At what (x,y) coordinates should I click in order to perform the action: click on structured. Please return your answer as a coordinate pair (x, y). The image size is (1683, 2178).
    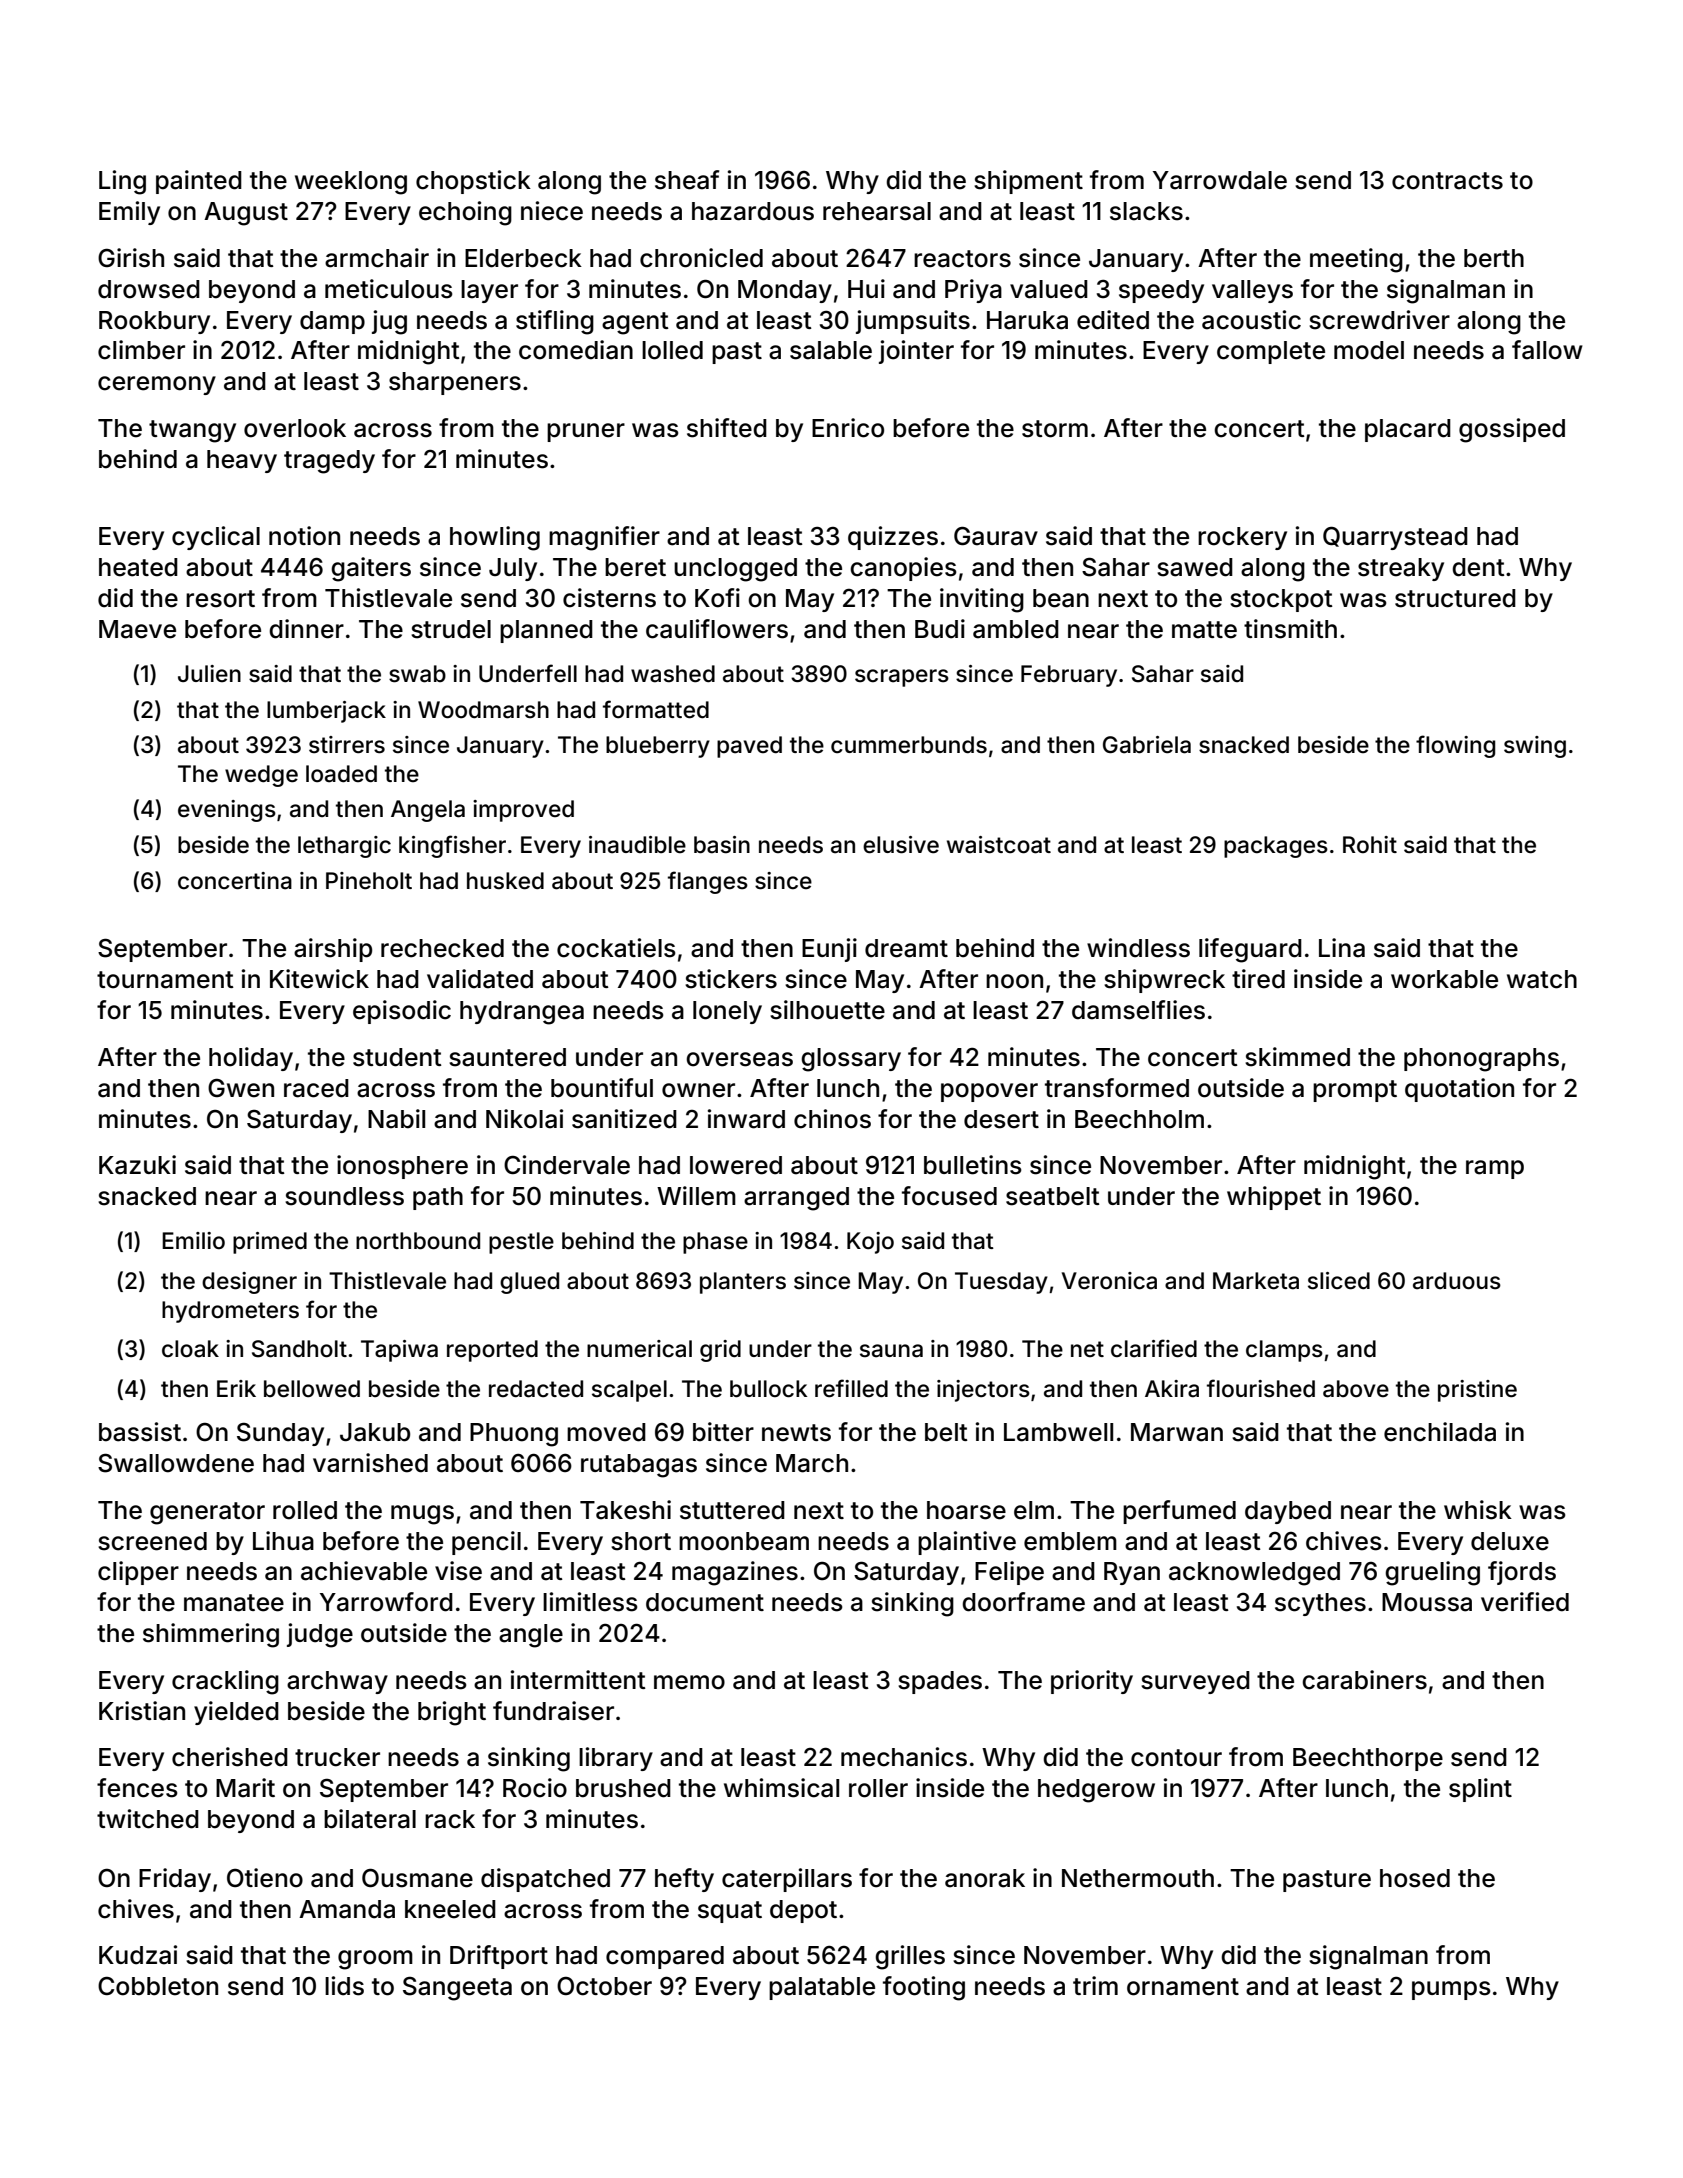
    Looking at the image, I should click on (1455, 598).
